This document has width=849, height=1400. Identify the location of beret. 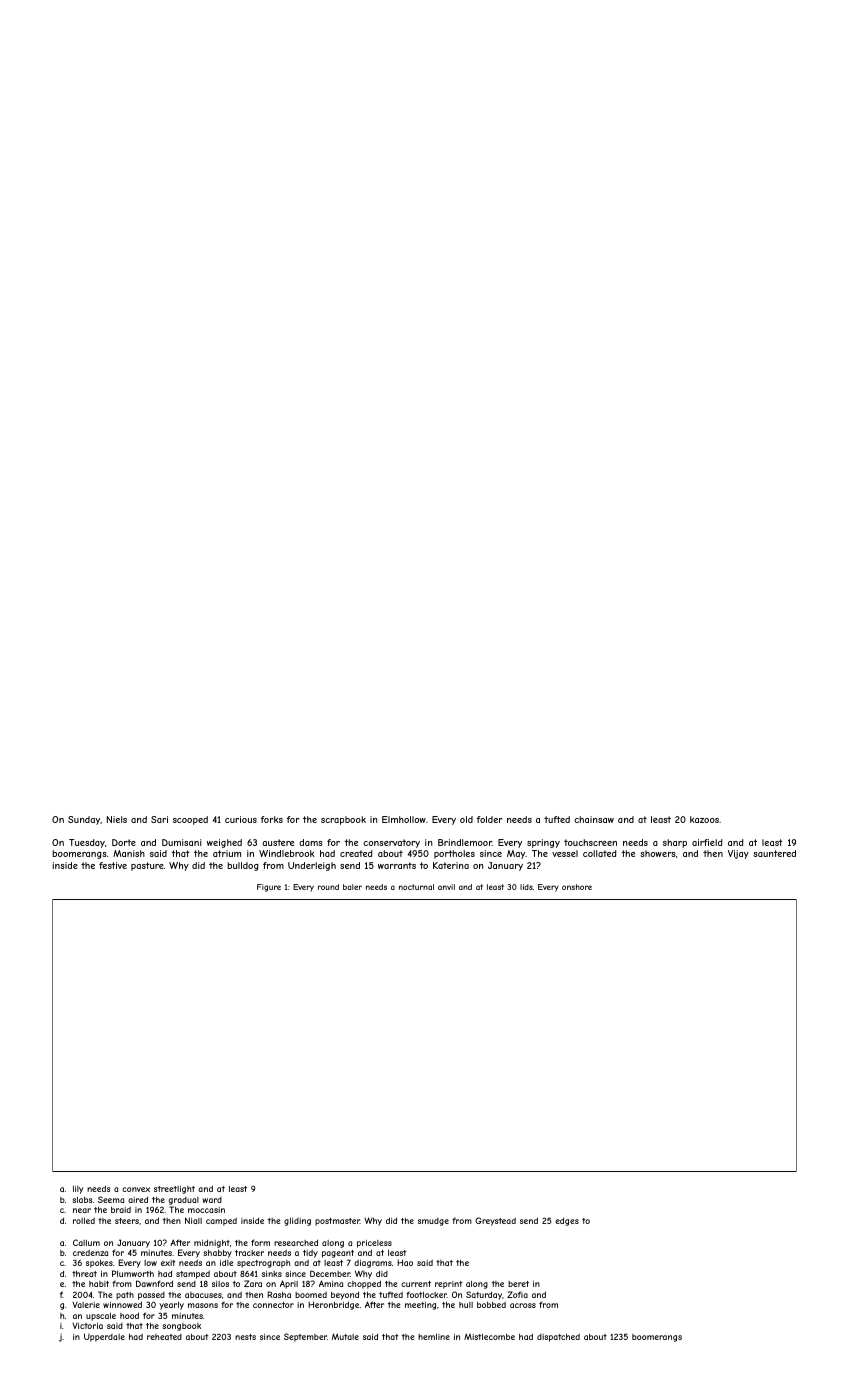
(518, 1284).
